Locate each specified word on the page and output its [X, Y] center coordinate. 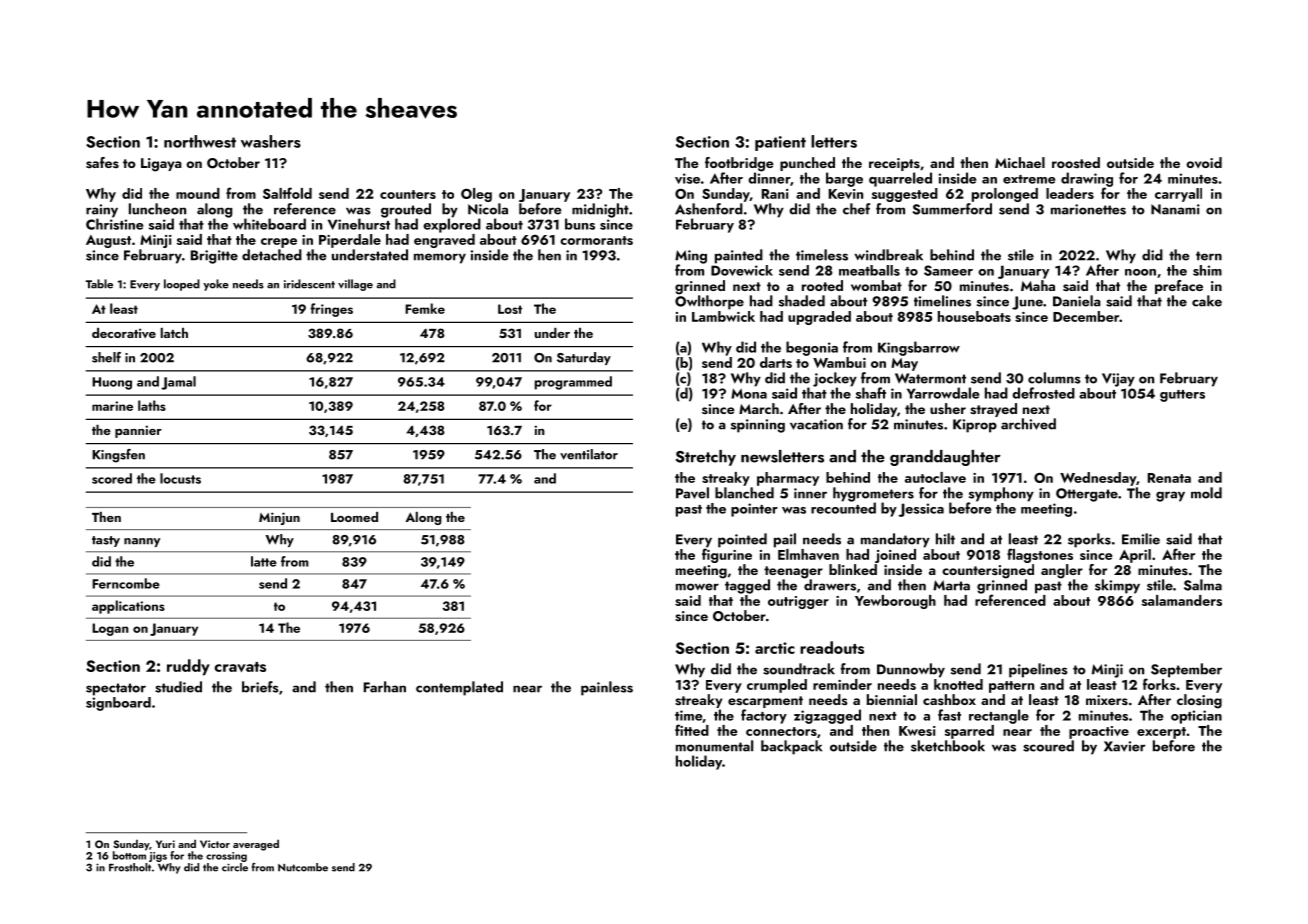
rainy [102, 211]
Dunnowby [911, 670]
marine [112, 406]
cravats [240, 667]
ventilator [589, 454]
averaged [256, 845]
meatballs [869, 270]
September [1186, 670]
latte [264, 561]
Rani [775, 194]
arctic [775, 648]
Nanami [1175, 209]
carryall [1178, 195]
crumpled [777, 686]
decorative [124, 333]
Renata [1169, 478]
